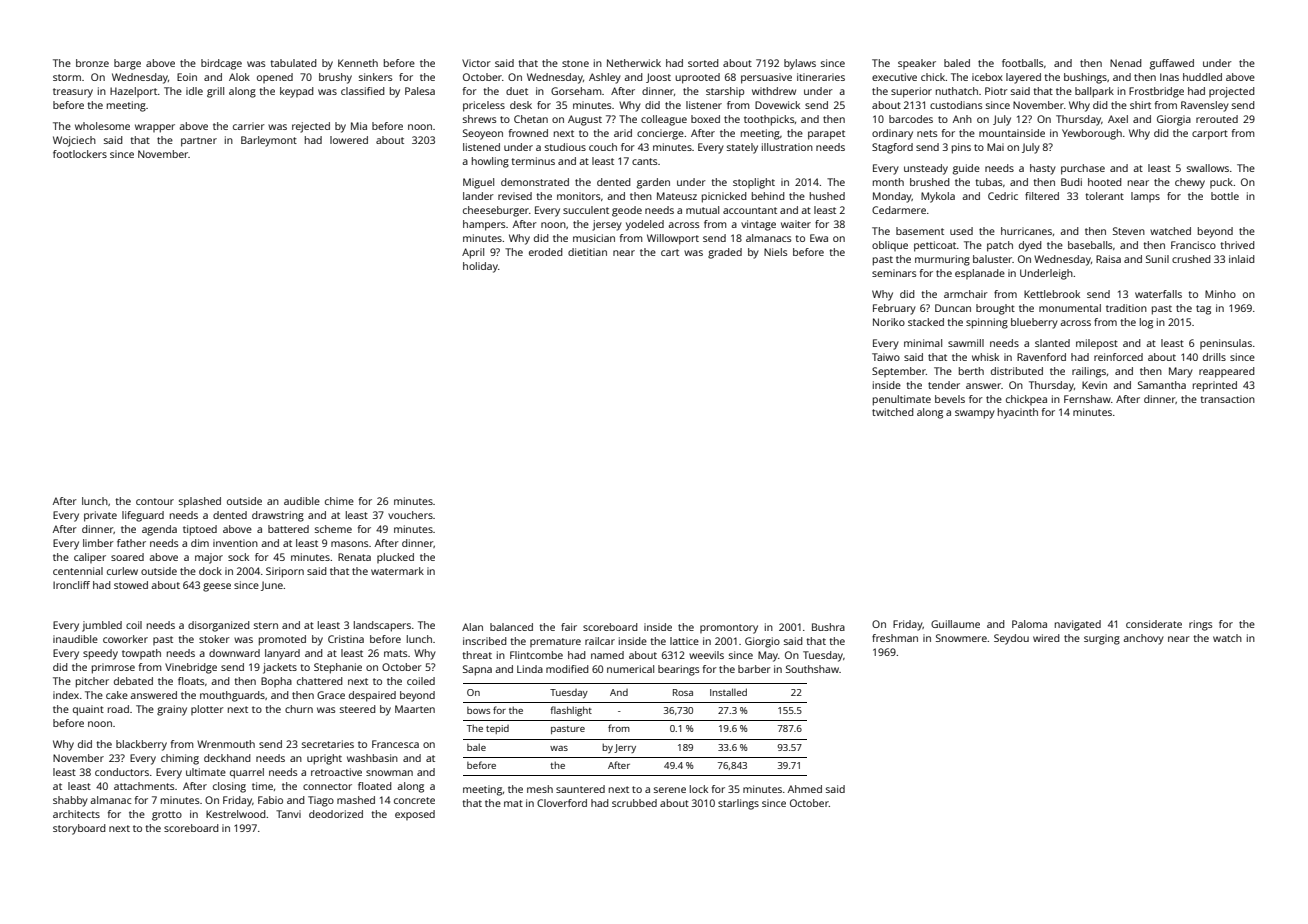 The height and width of the document is (924, 1308). What do you see at coordinates (627, 211) in the document?
I see `geode` at bounding box center [627, 211].
